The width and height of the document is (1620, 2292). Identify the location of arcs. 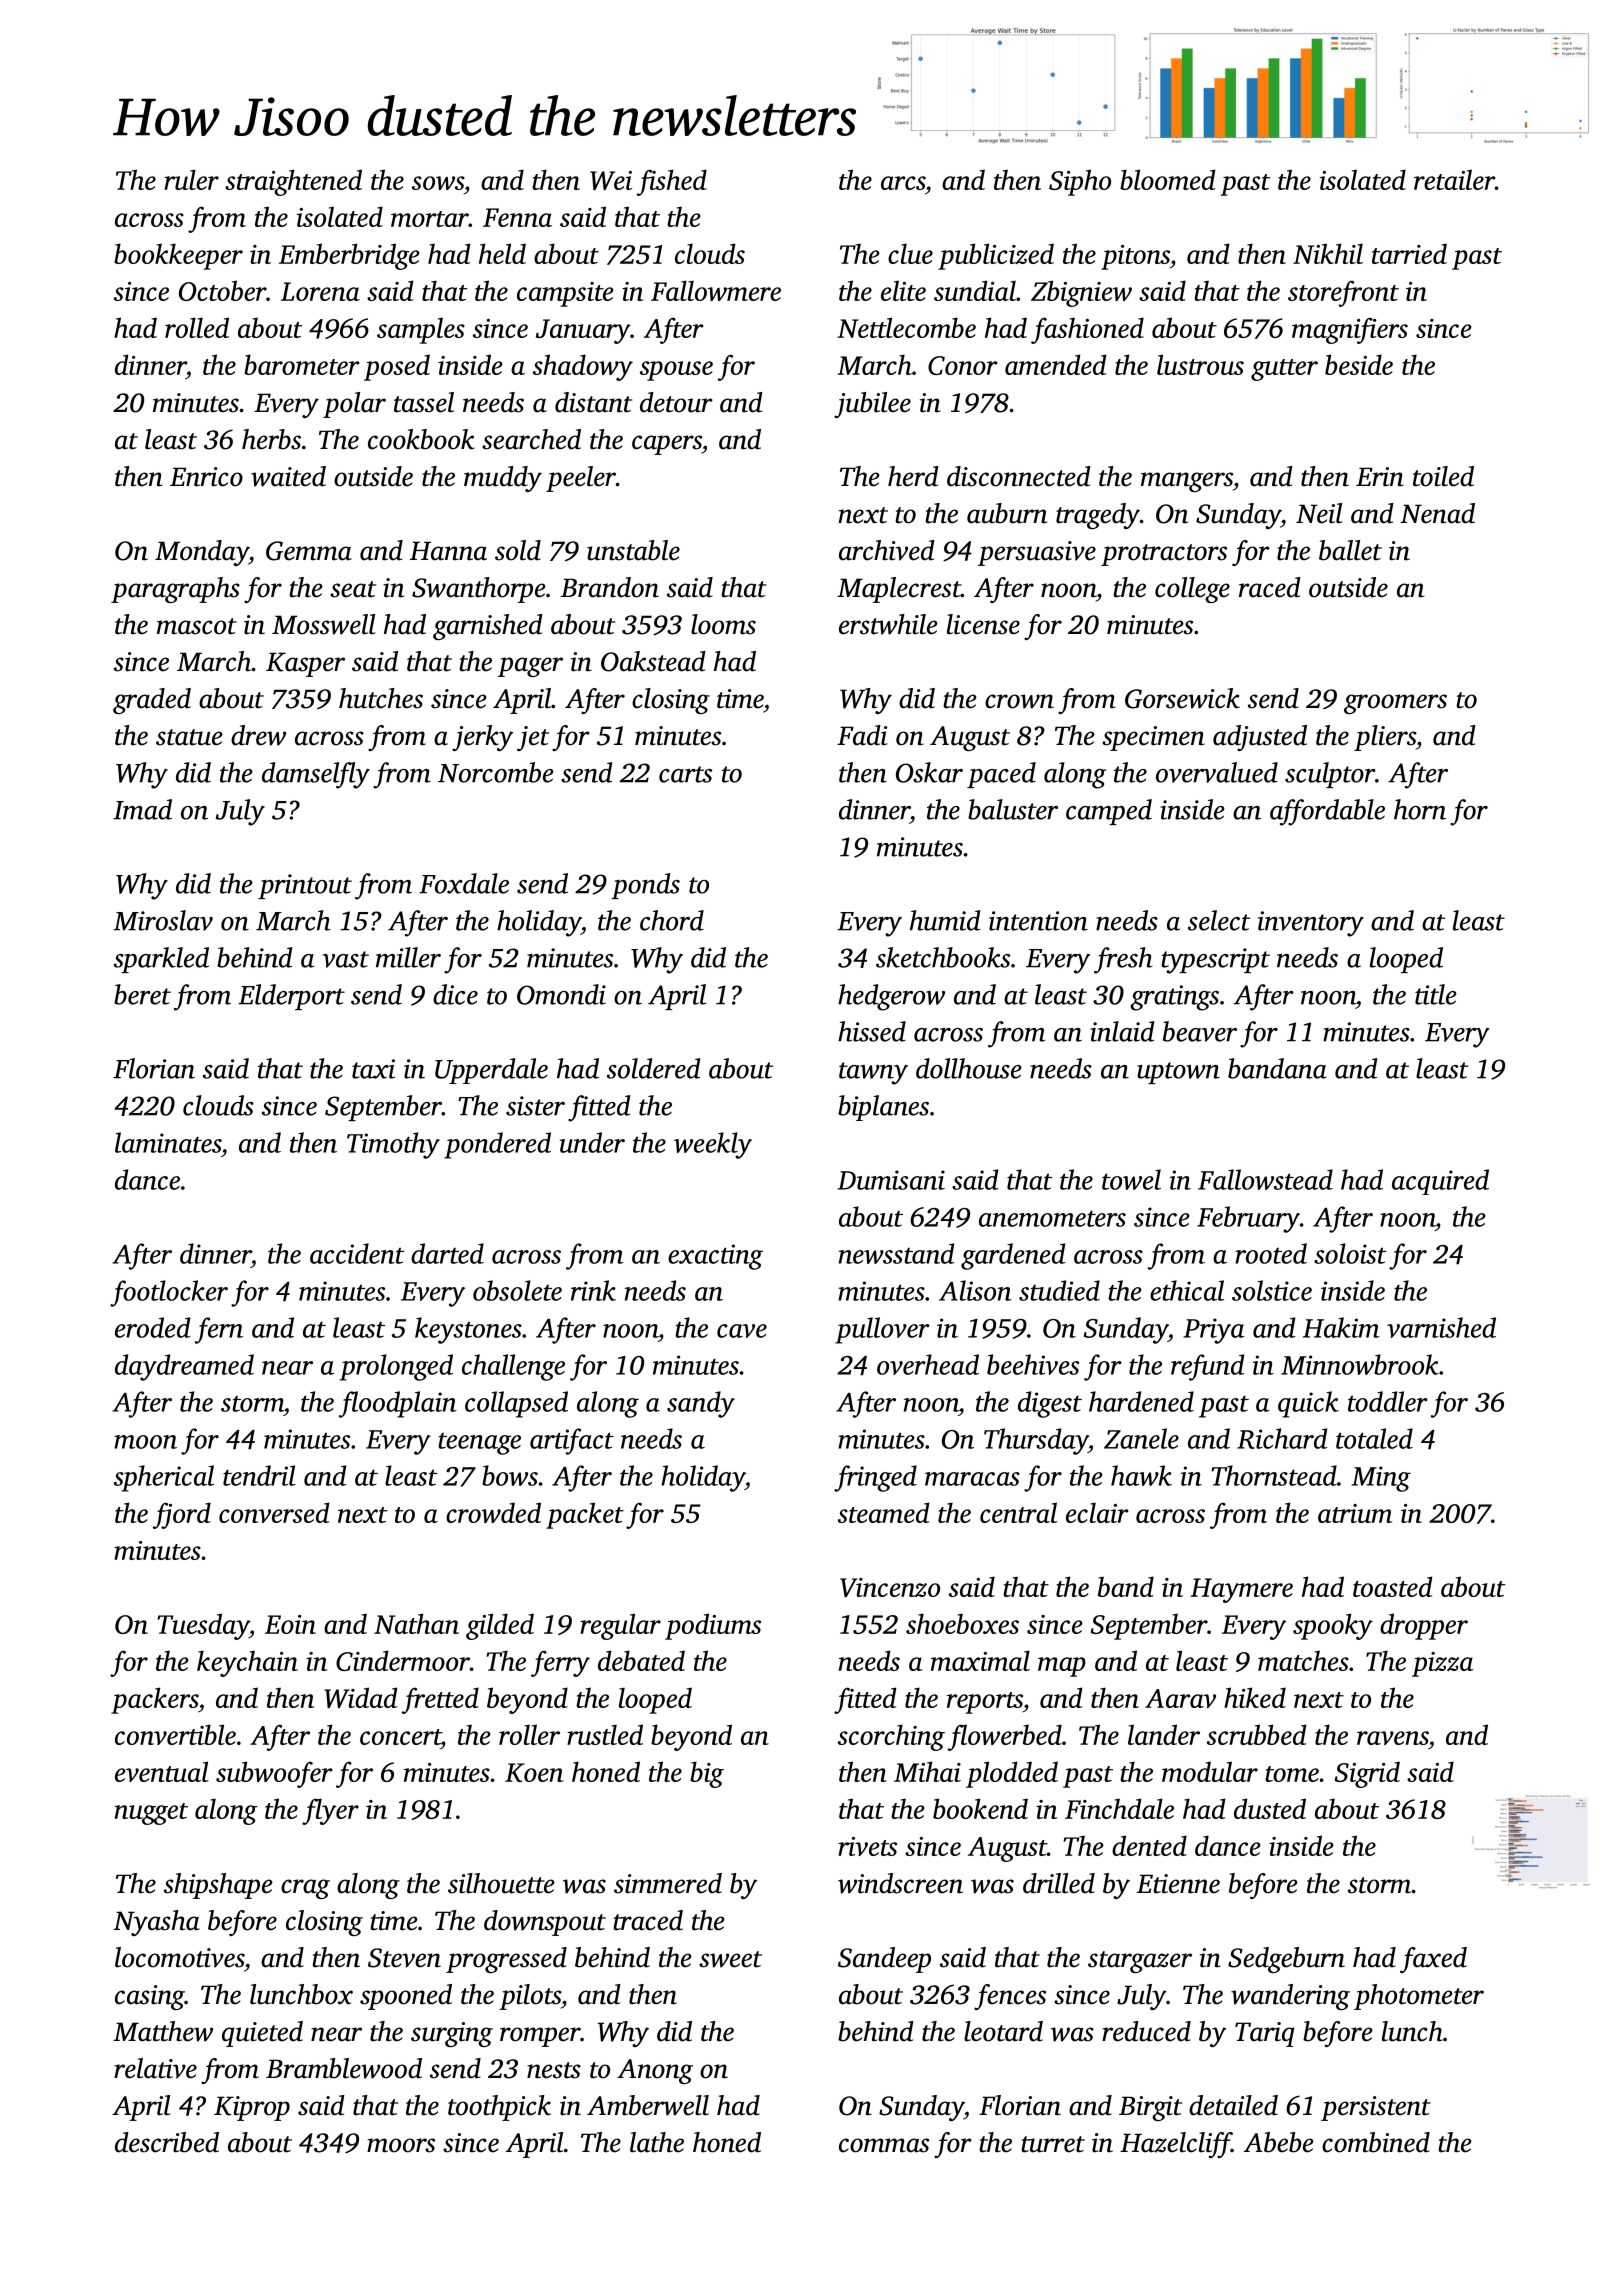
(903, 183).
